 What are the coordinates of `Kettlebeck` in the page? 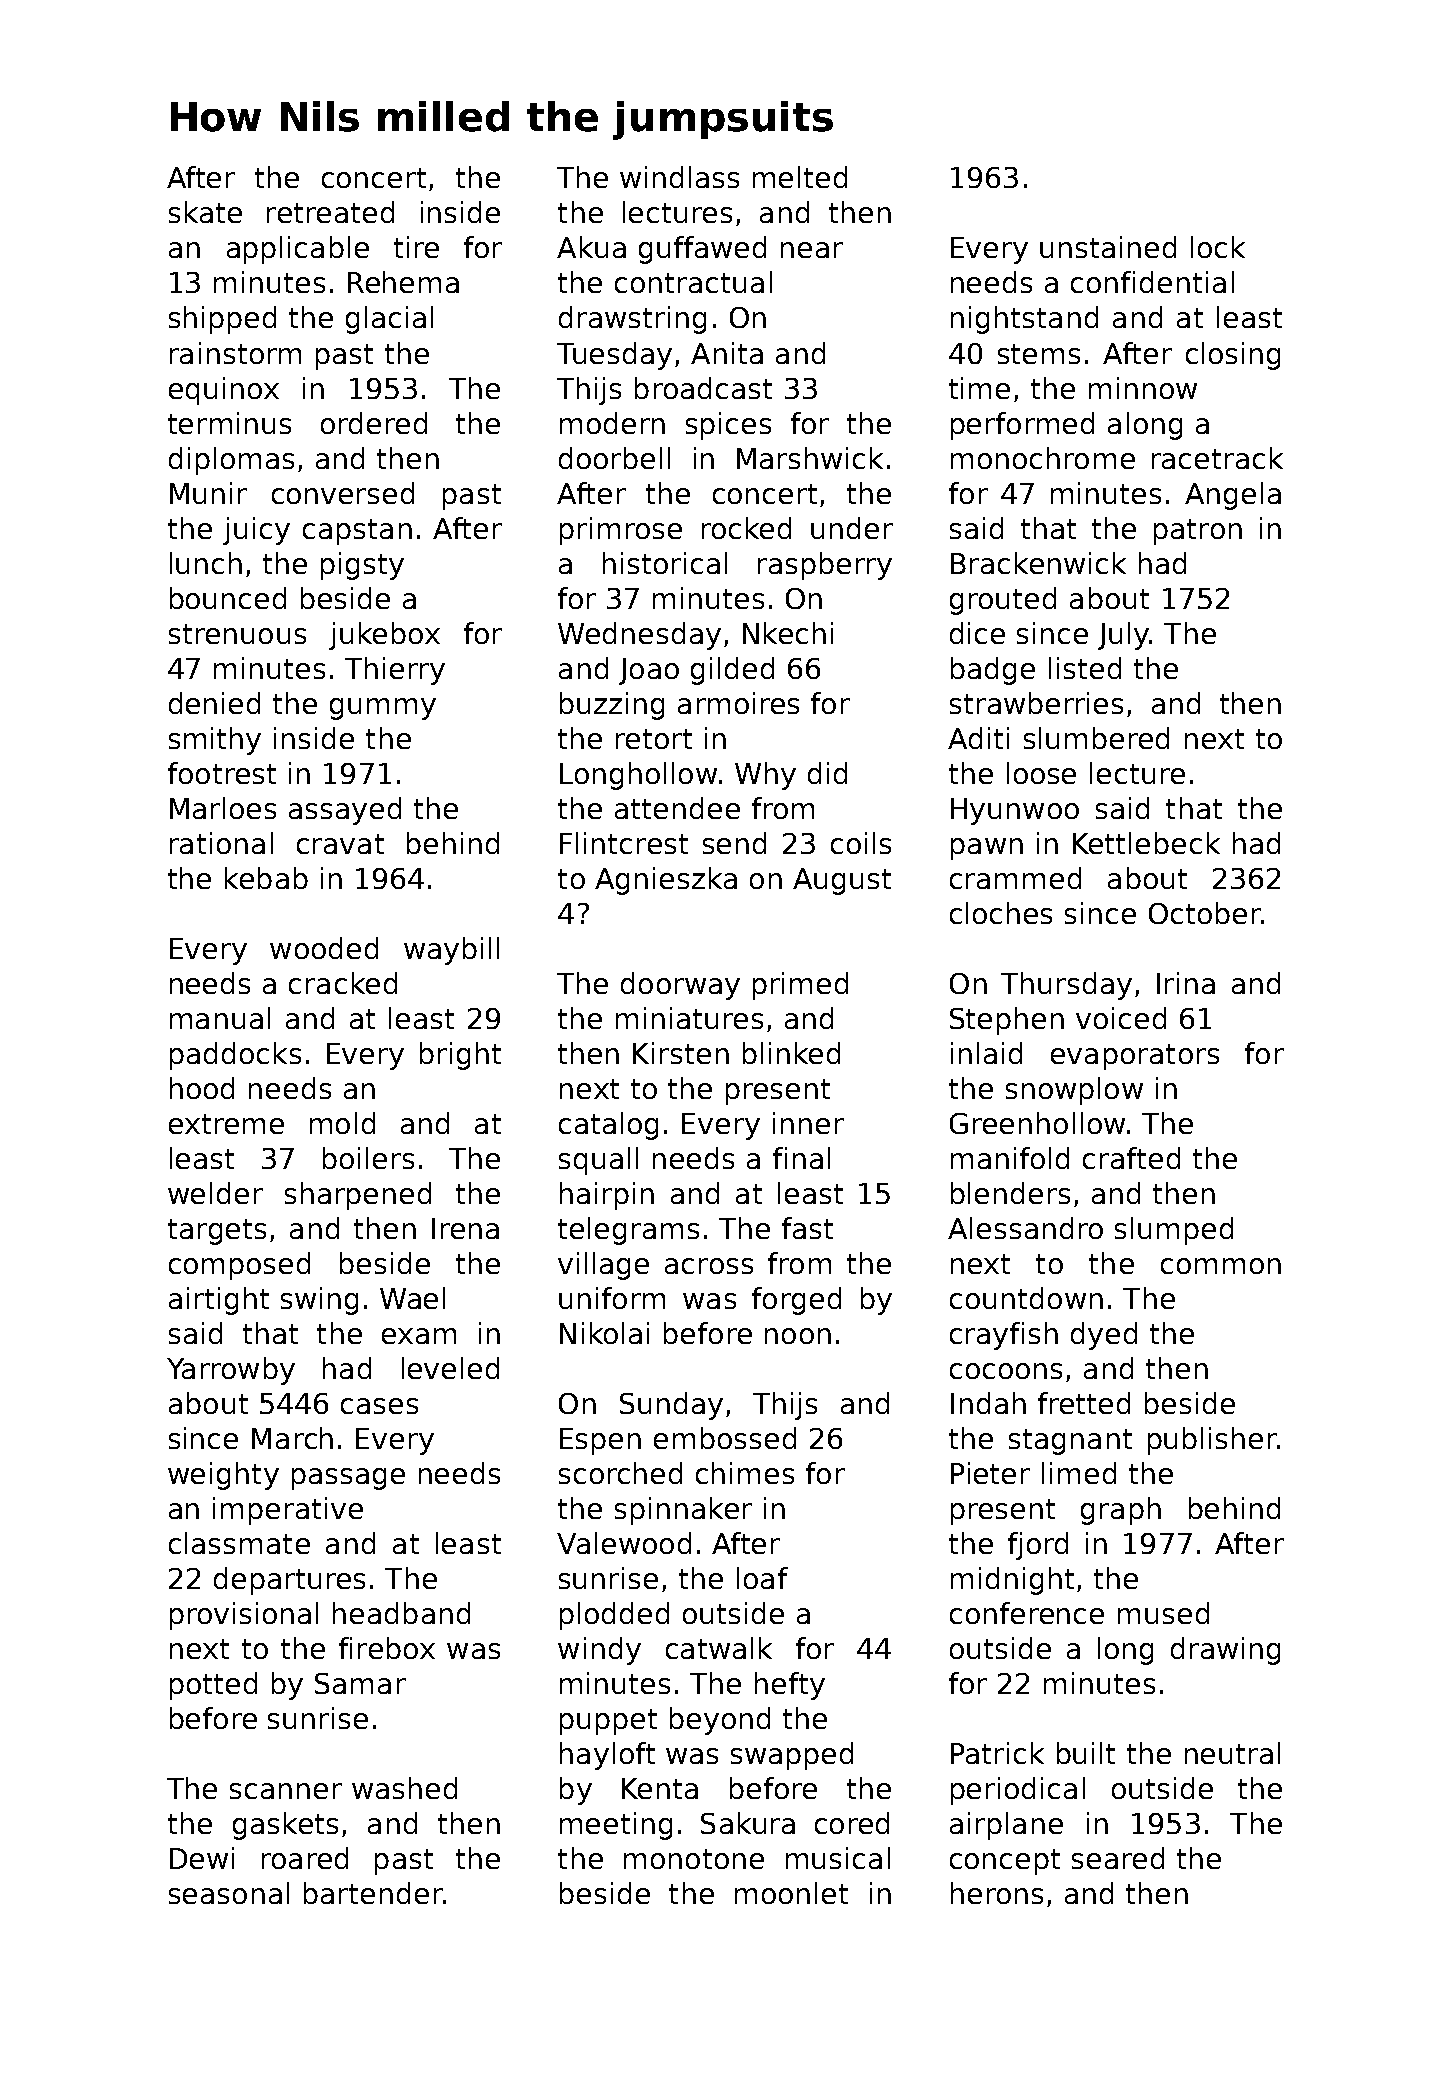 It's located at (1146, 843).
